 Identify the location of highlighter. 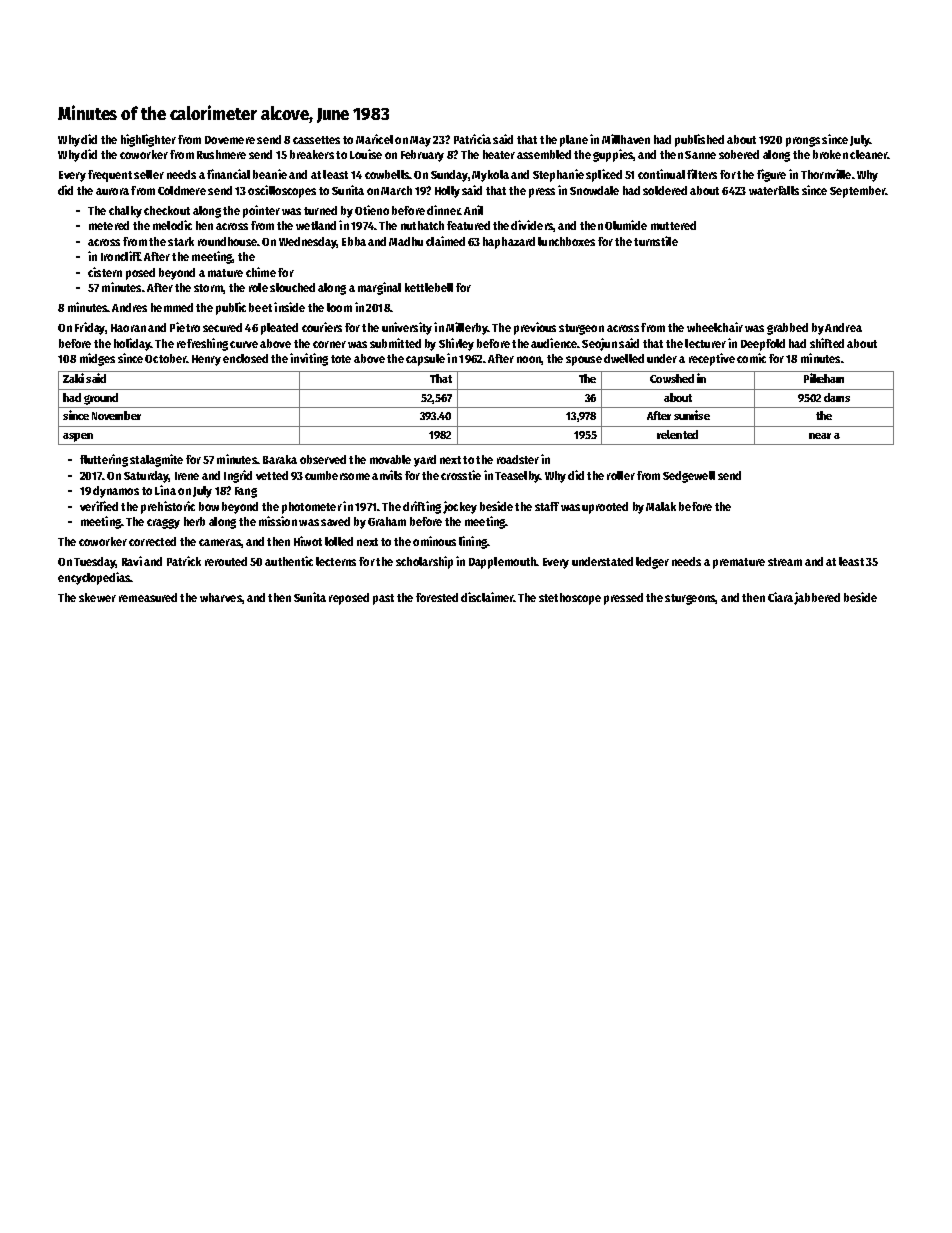
(148, 140).
